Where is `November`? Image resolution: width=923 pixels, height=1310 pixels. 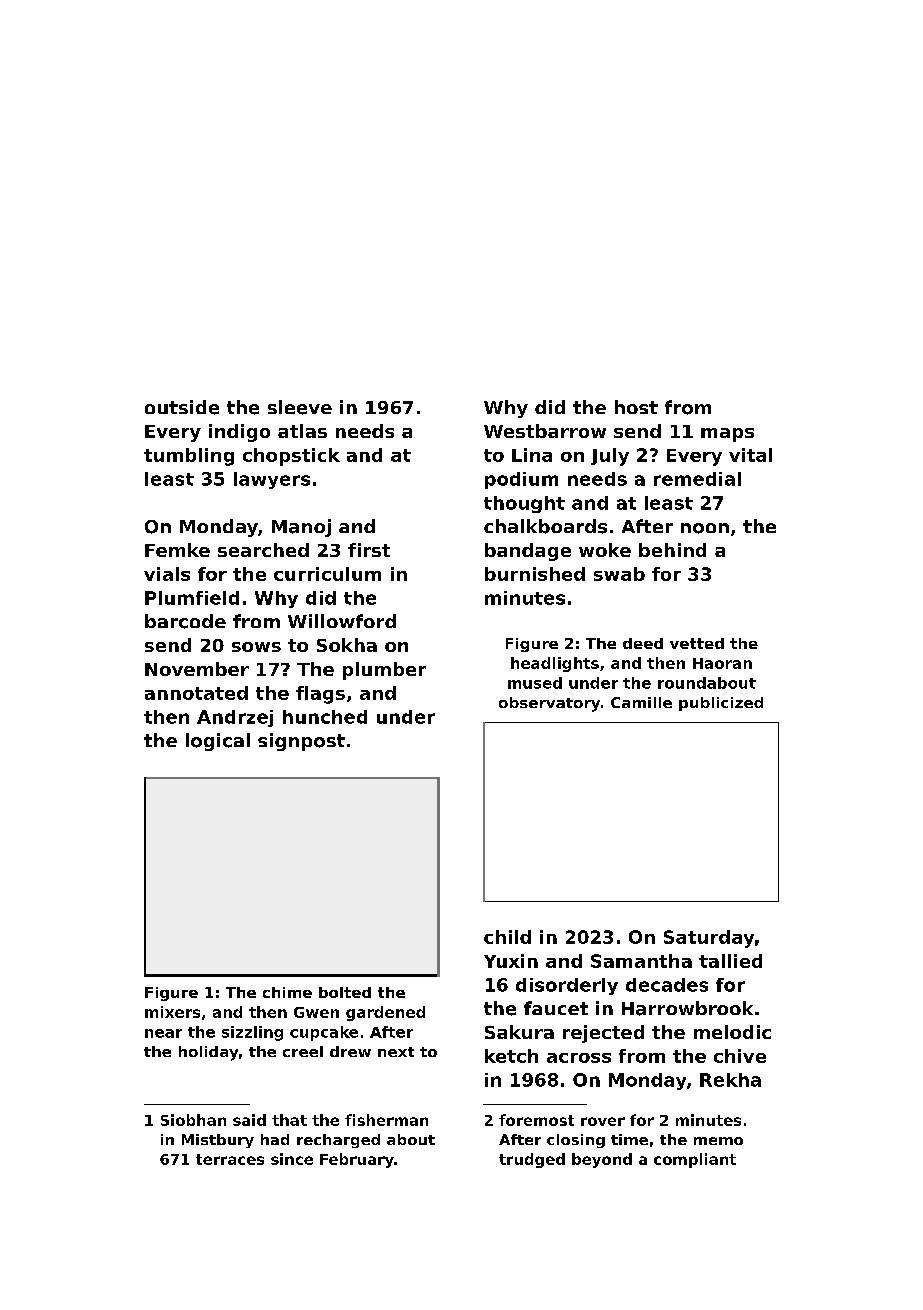 November is located at coordinates (197, 669).
